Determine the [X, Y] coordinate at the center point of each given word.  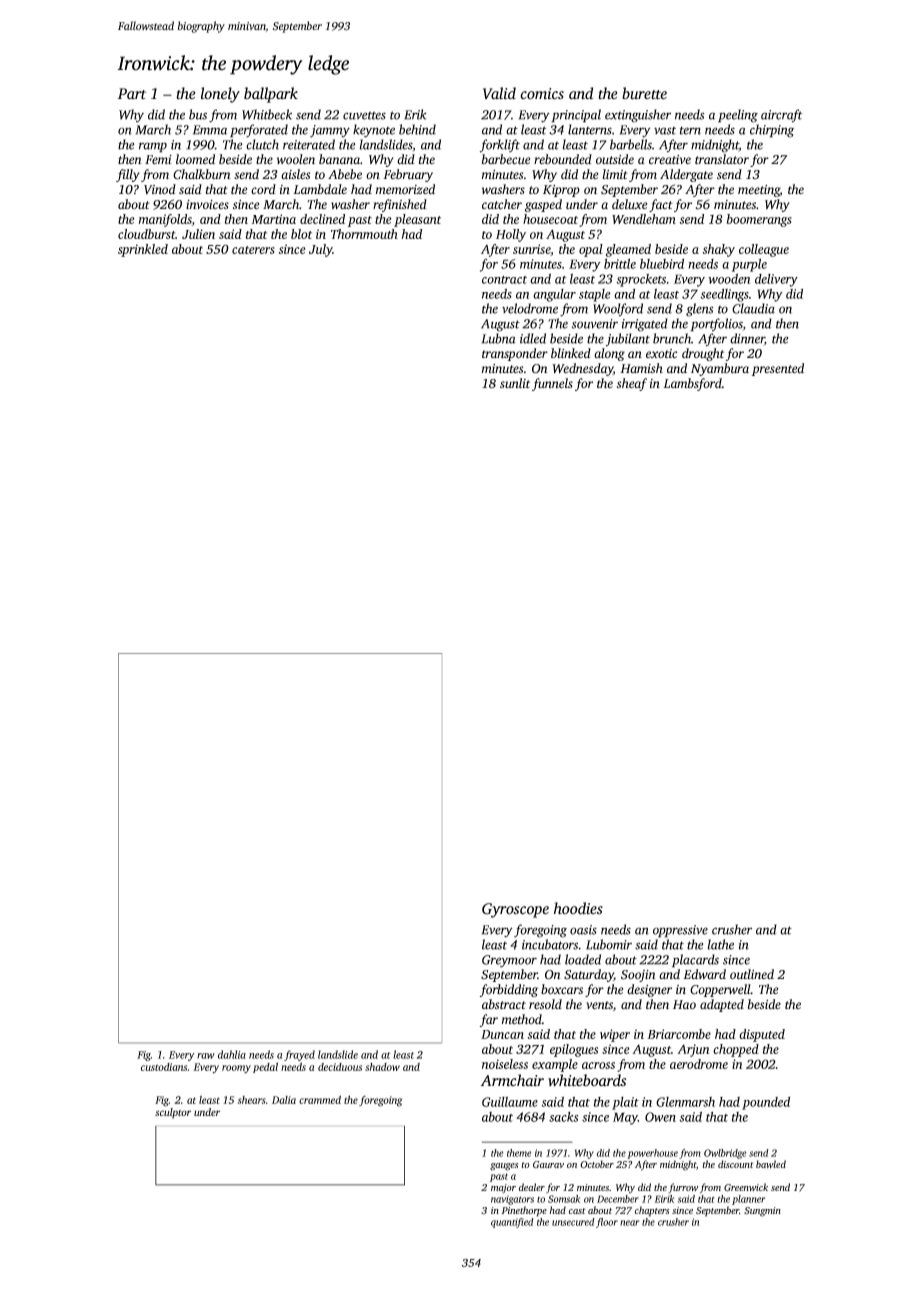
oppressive [680, 931]
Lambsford [692, 384]
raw [206, 1056]
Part [132, 94]
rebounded [563, 159]
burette [644, 93]
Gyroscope [515, 910]
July [321, 250]
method [522, 1019]
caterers [253, 250]
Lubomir [609, 944]
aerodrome [699, 1064]
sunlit [515, 383]
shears [252, 1100]
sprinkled [143, 250]
